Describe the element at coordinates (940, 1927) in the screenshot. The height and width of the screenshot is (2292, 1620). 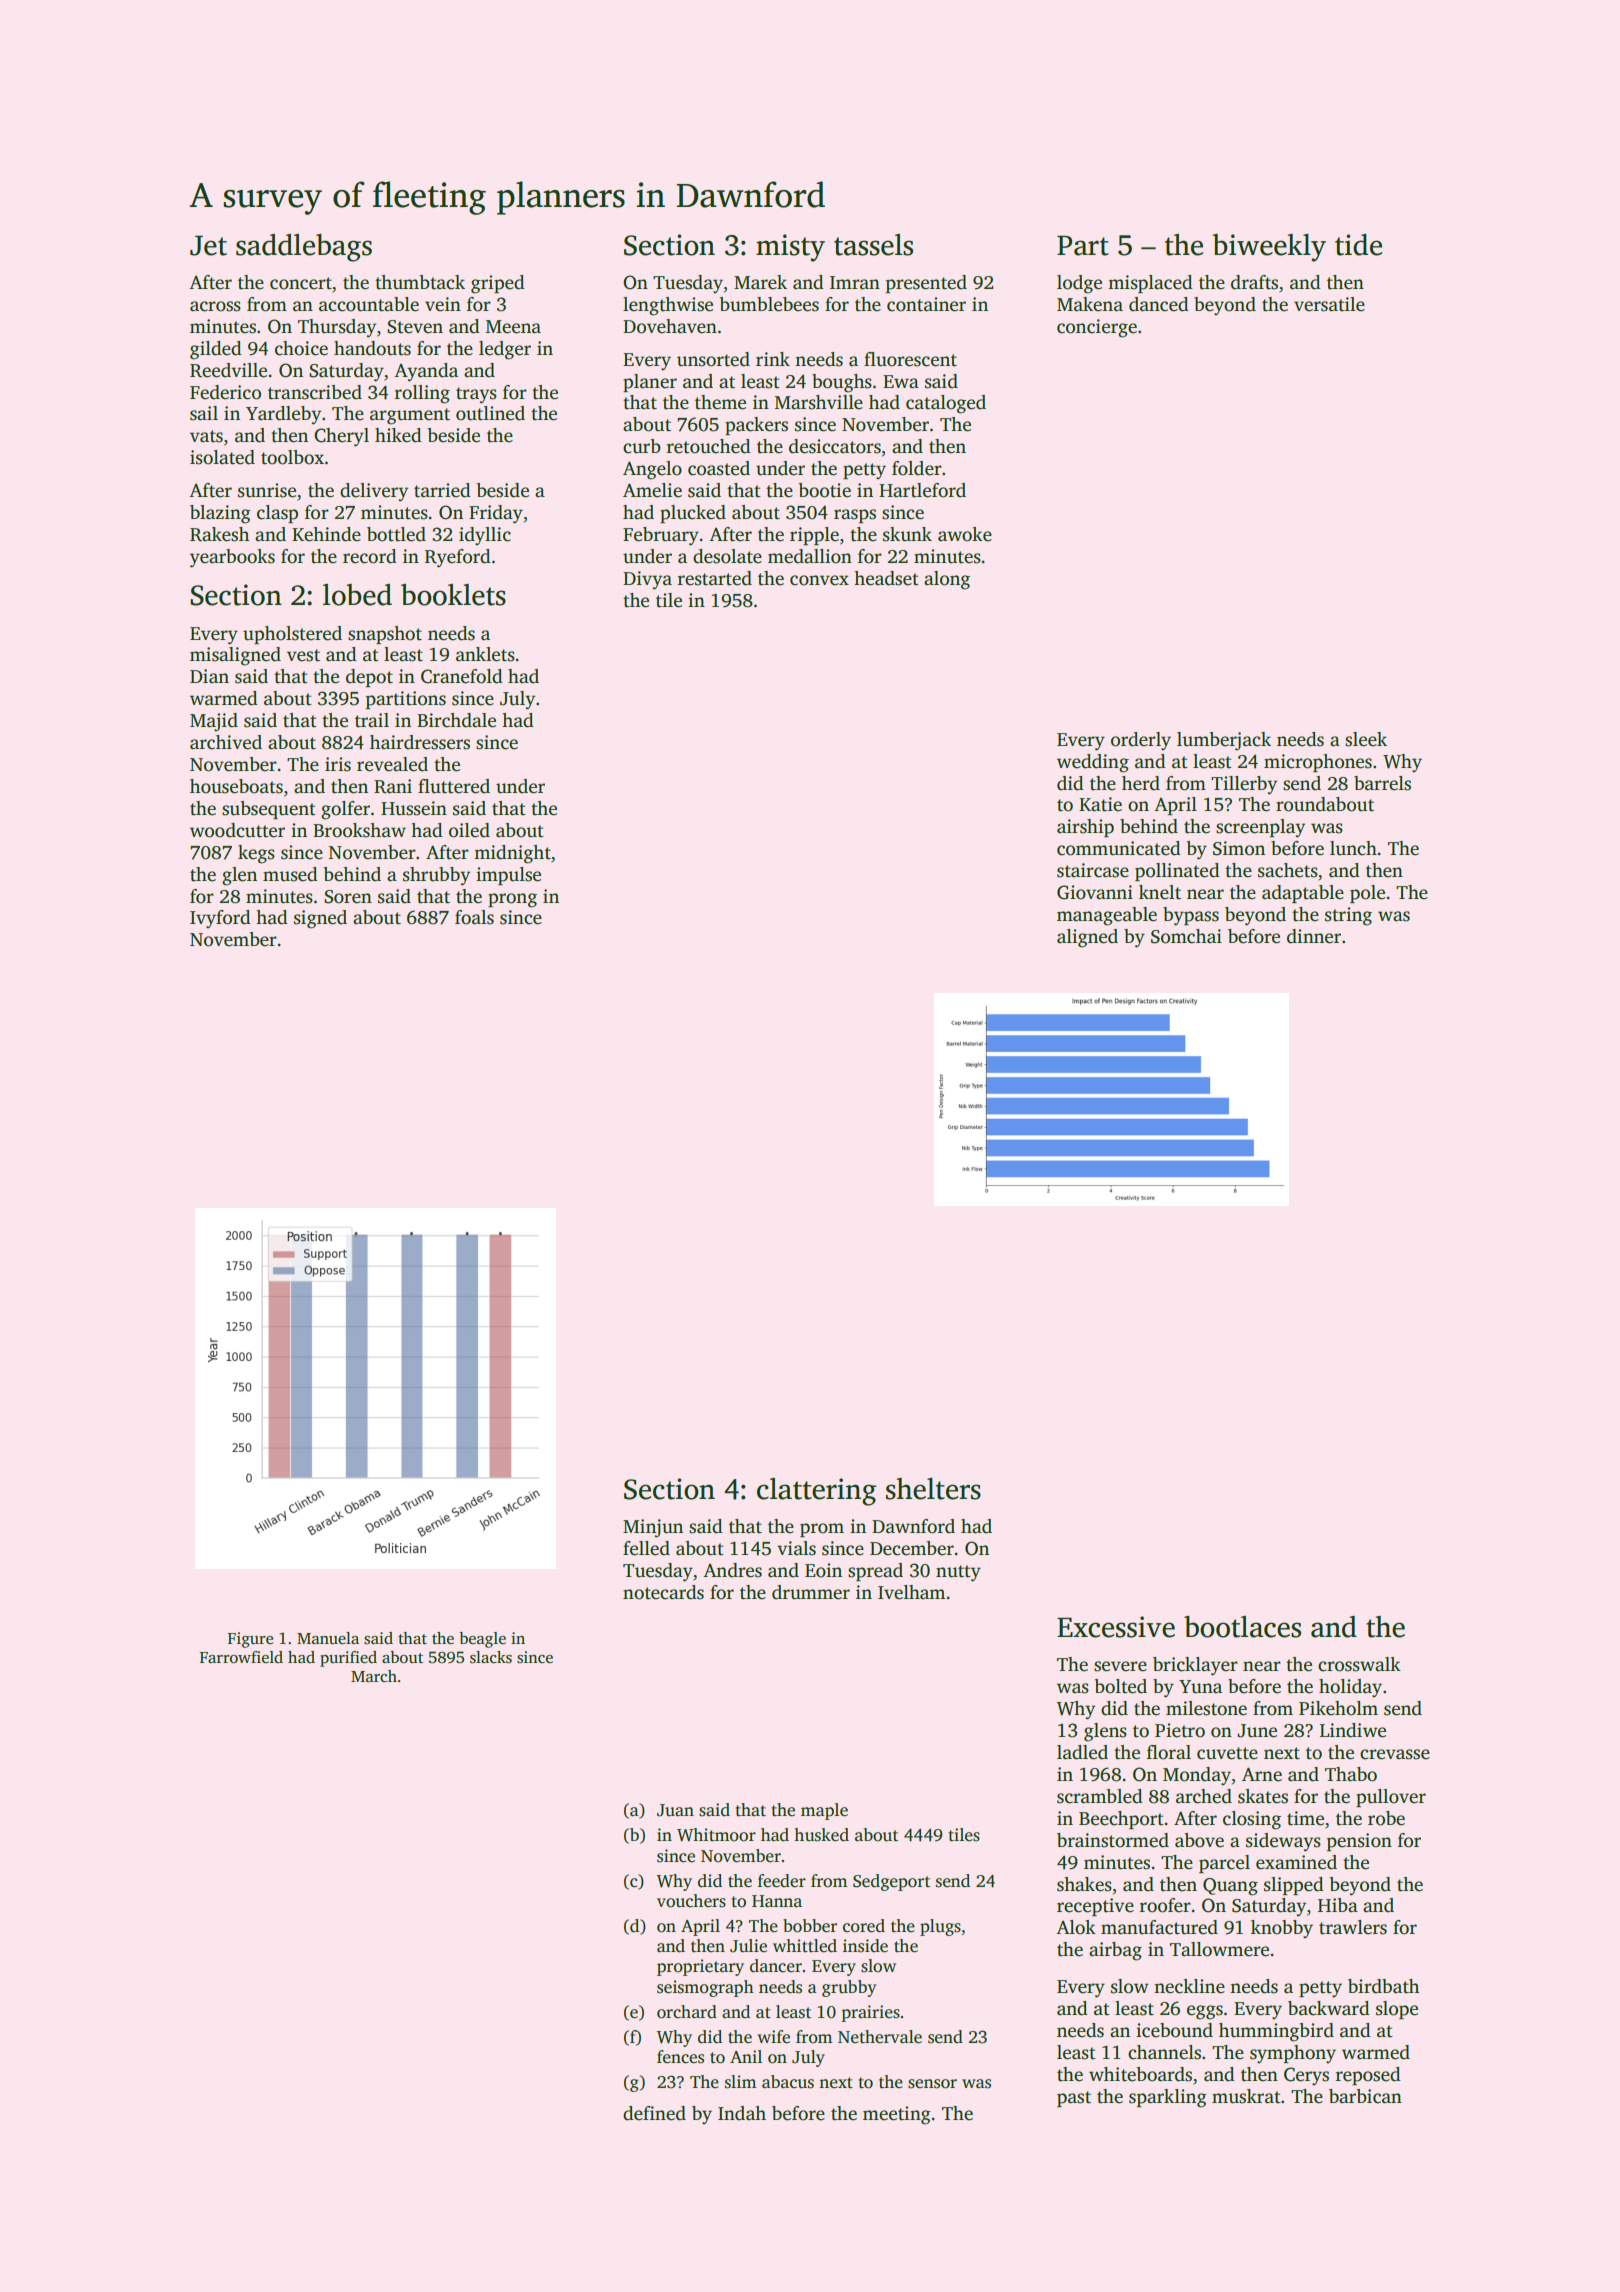
I see `plugs` at that location.
